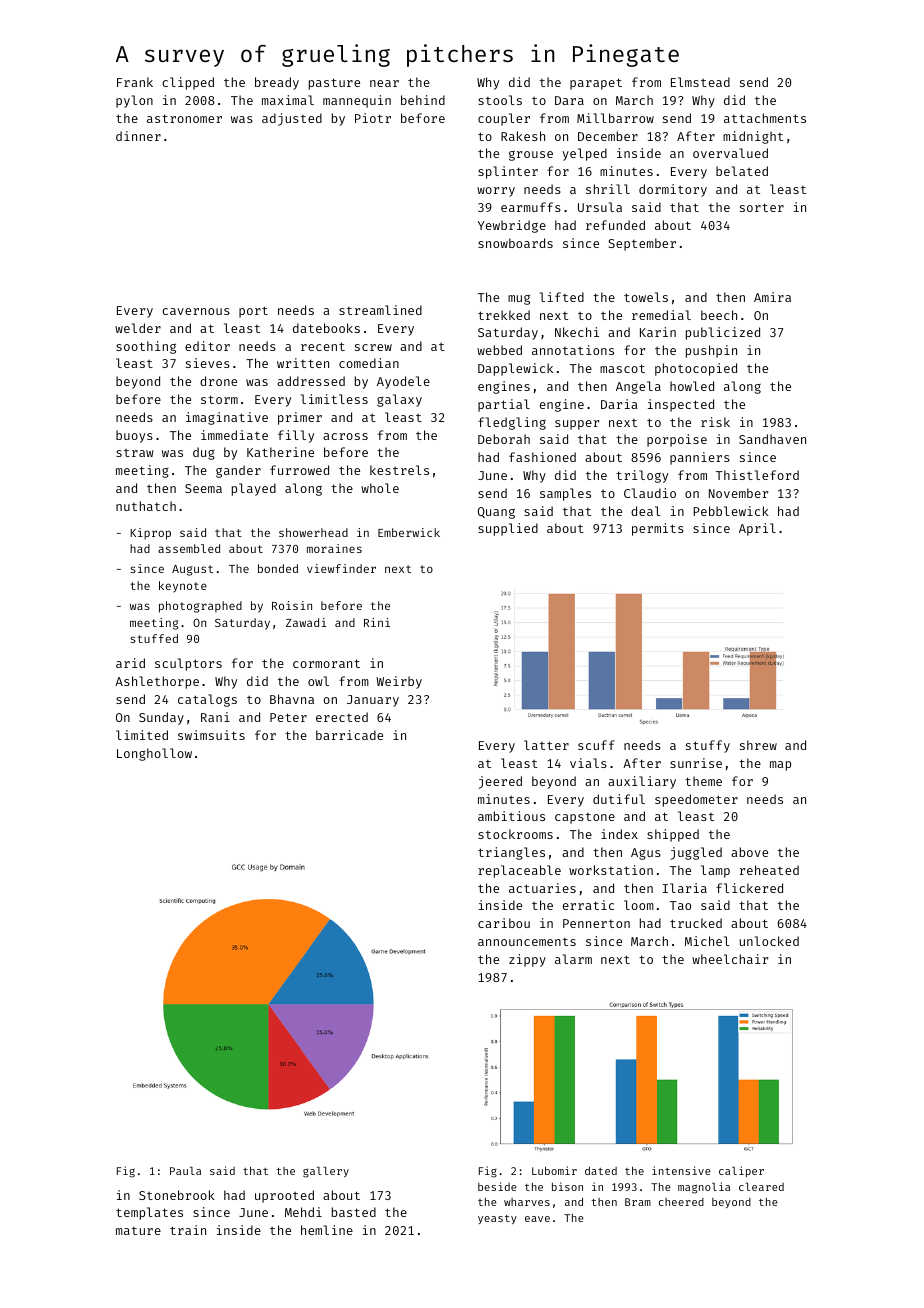  Describe the element at coordinates (546, 745) in the document. I see `latter` at that location.
